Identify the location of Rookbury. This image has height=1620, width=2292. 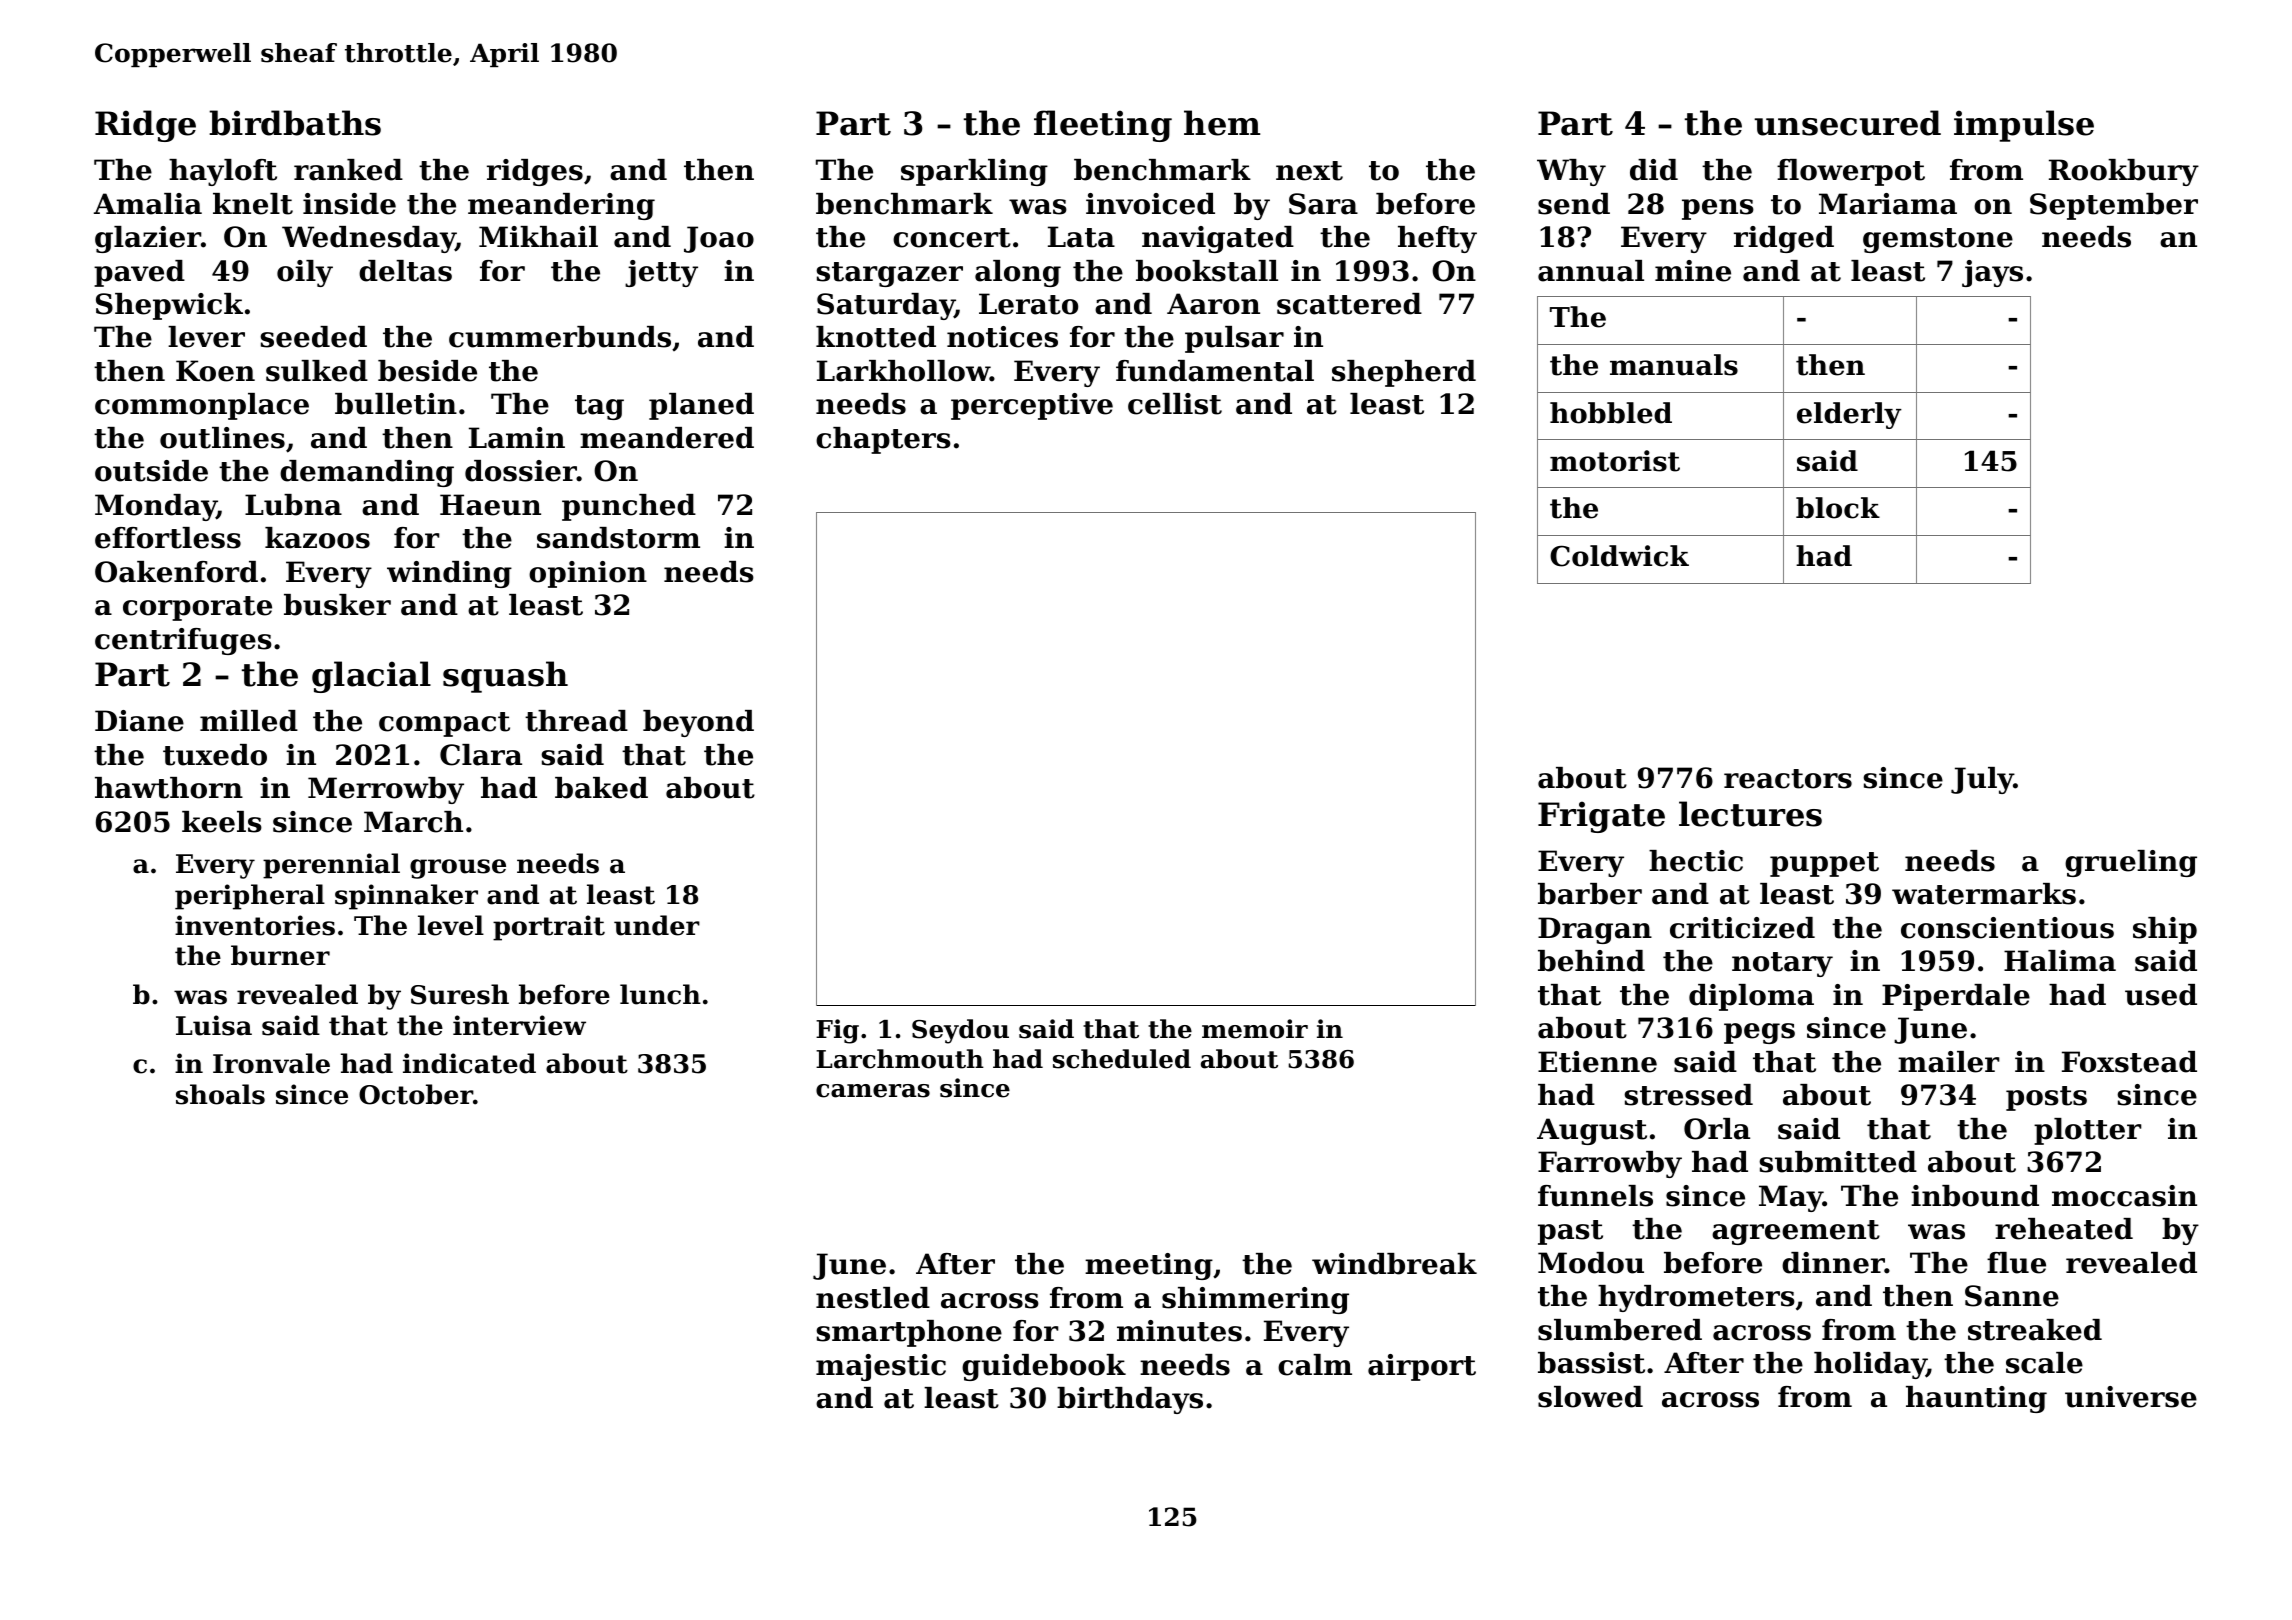
(2124, 172).
